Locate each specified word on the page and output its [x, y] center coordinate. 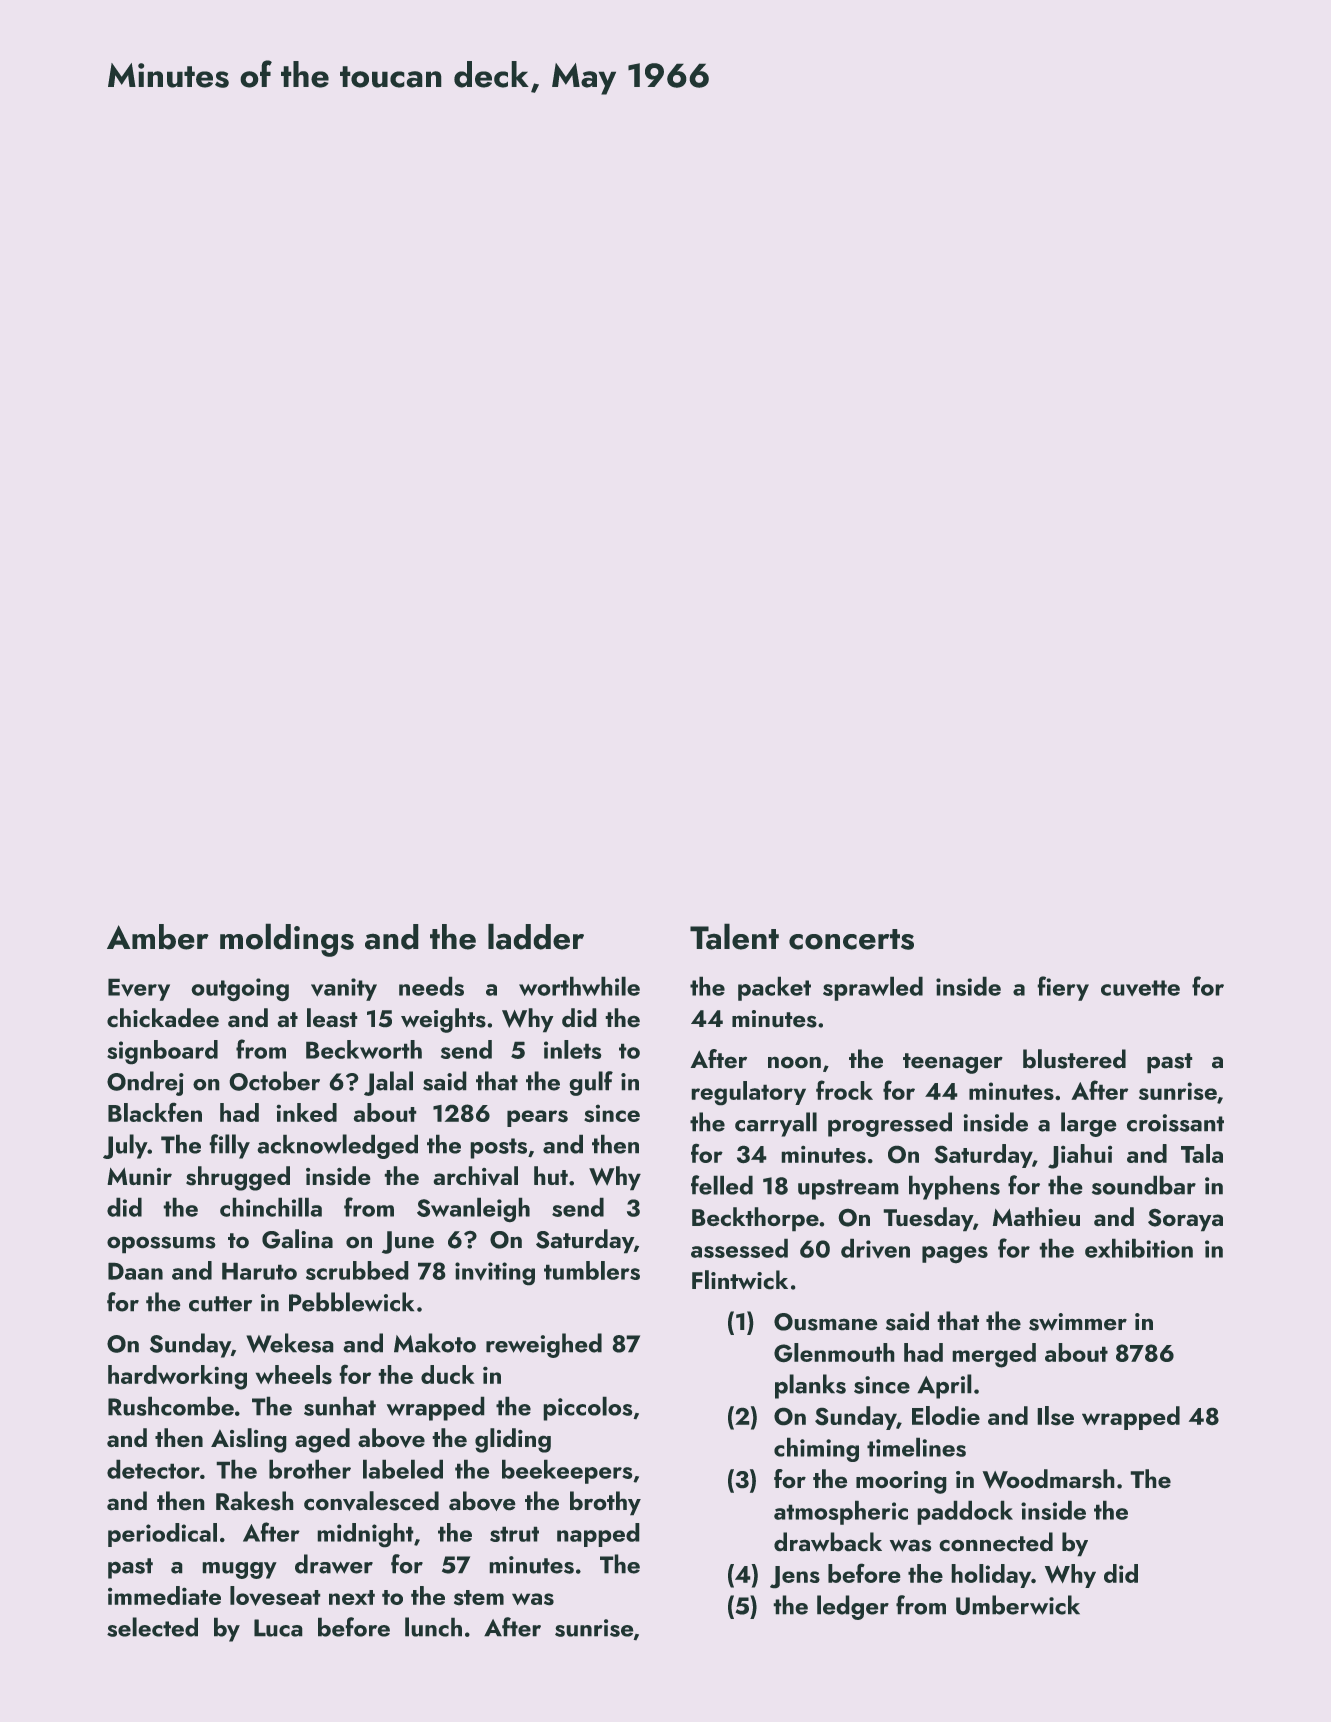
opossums [161, 1245]
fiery [1063, 988]
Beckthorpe [755, 1219]
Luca [278, 1628]
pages [955, 1255]
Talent [734, 936]
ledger [853, 1607]
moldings [287, 940]
